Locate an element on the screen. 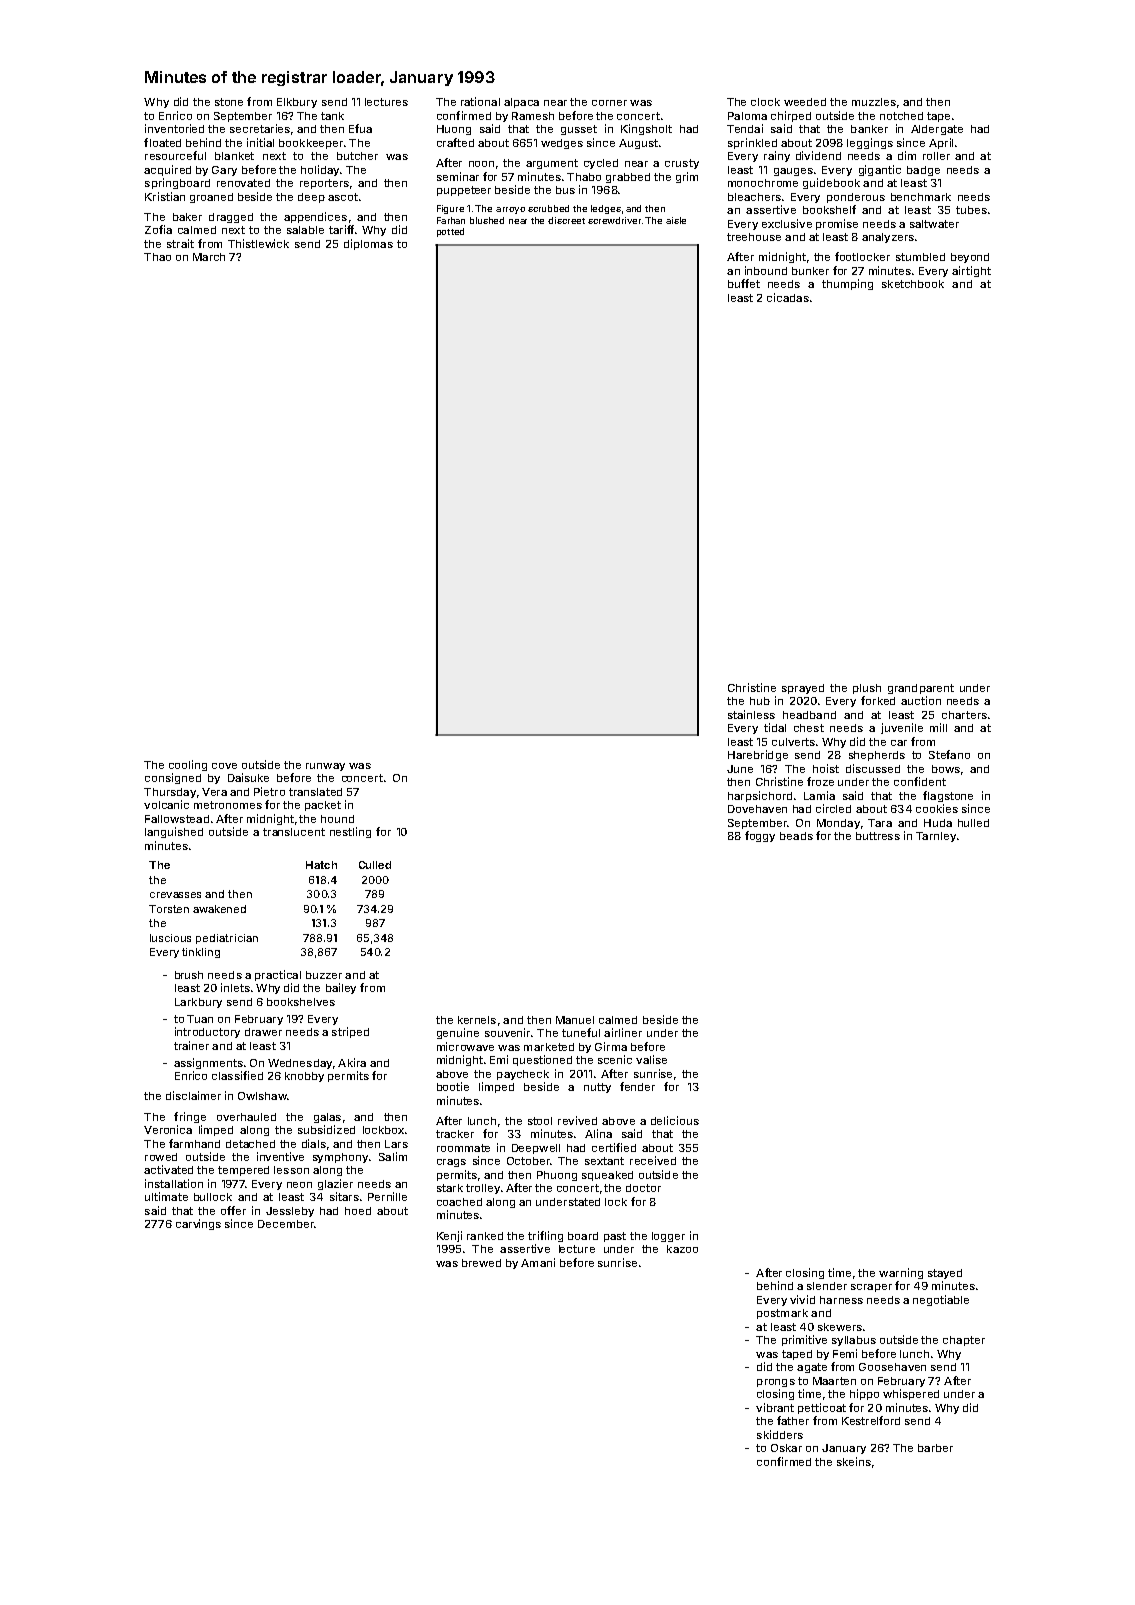 This screenshot has width=1135, height=1605. doctor is located at coordinates (643, 1188).
